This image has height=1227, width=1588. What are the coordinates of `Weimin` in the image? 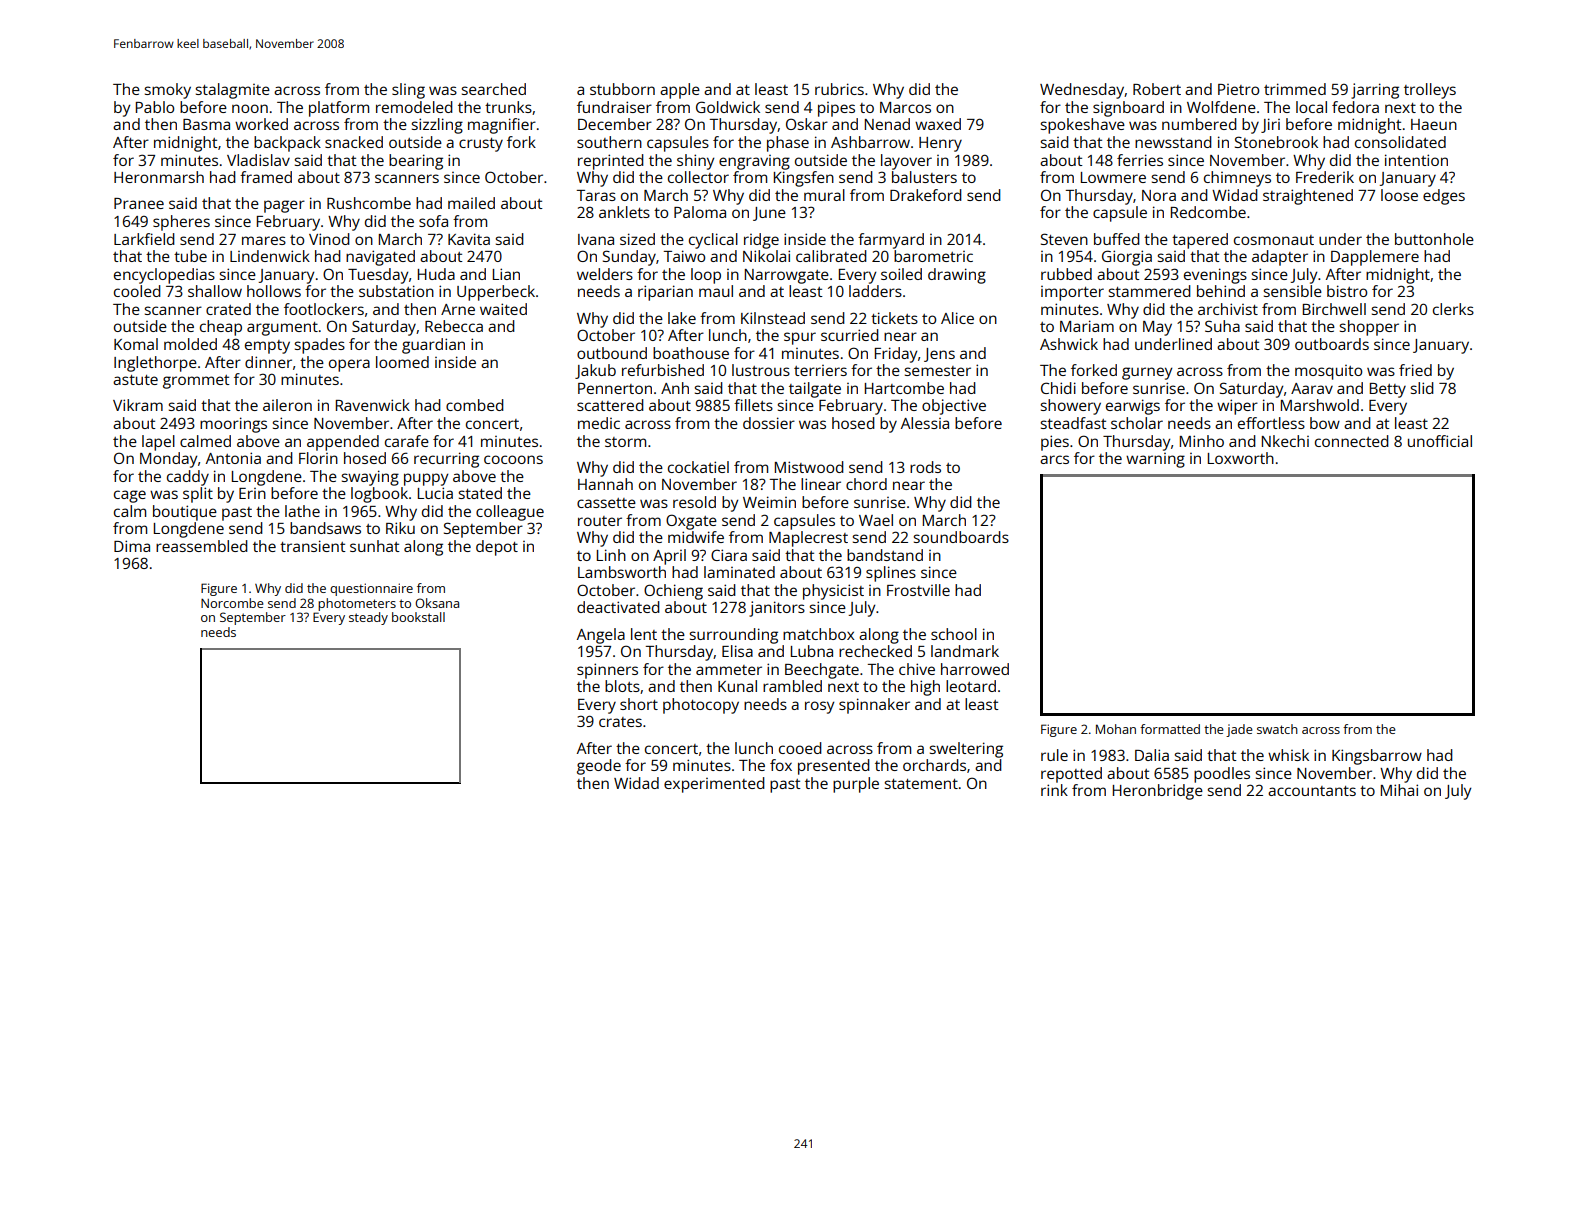 It's located at (769, 502).
